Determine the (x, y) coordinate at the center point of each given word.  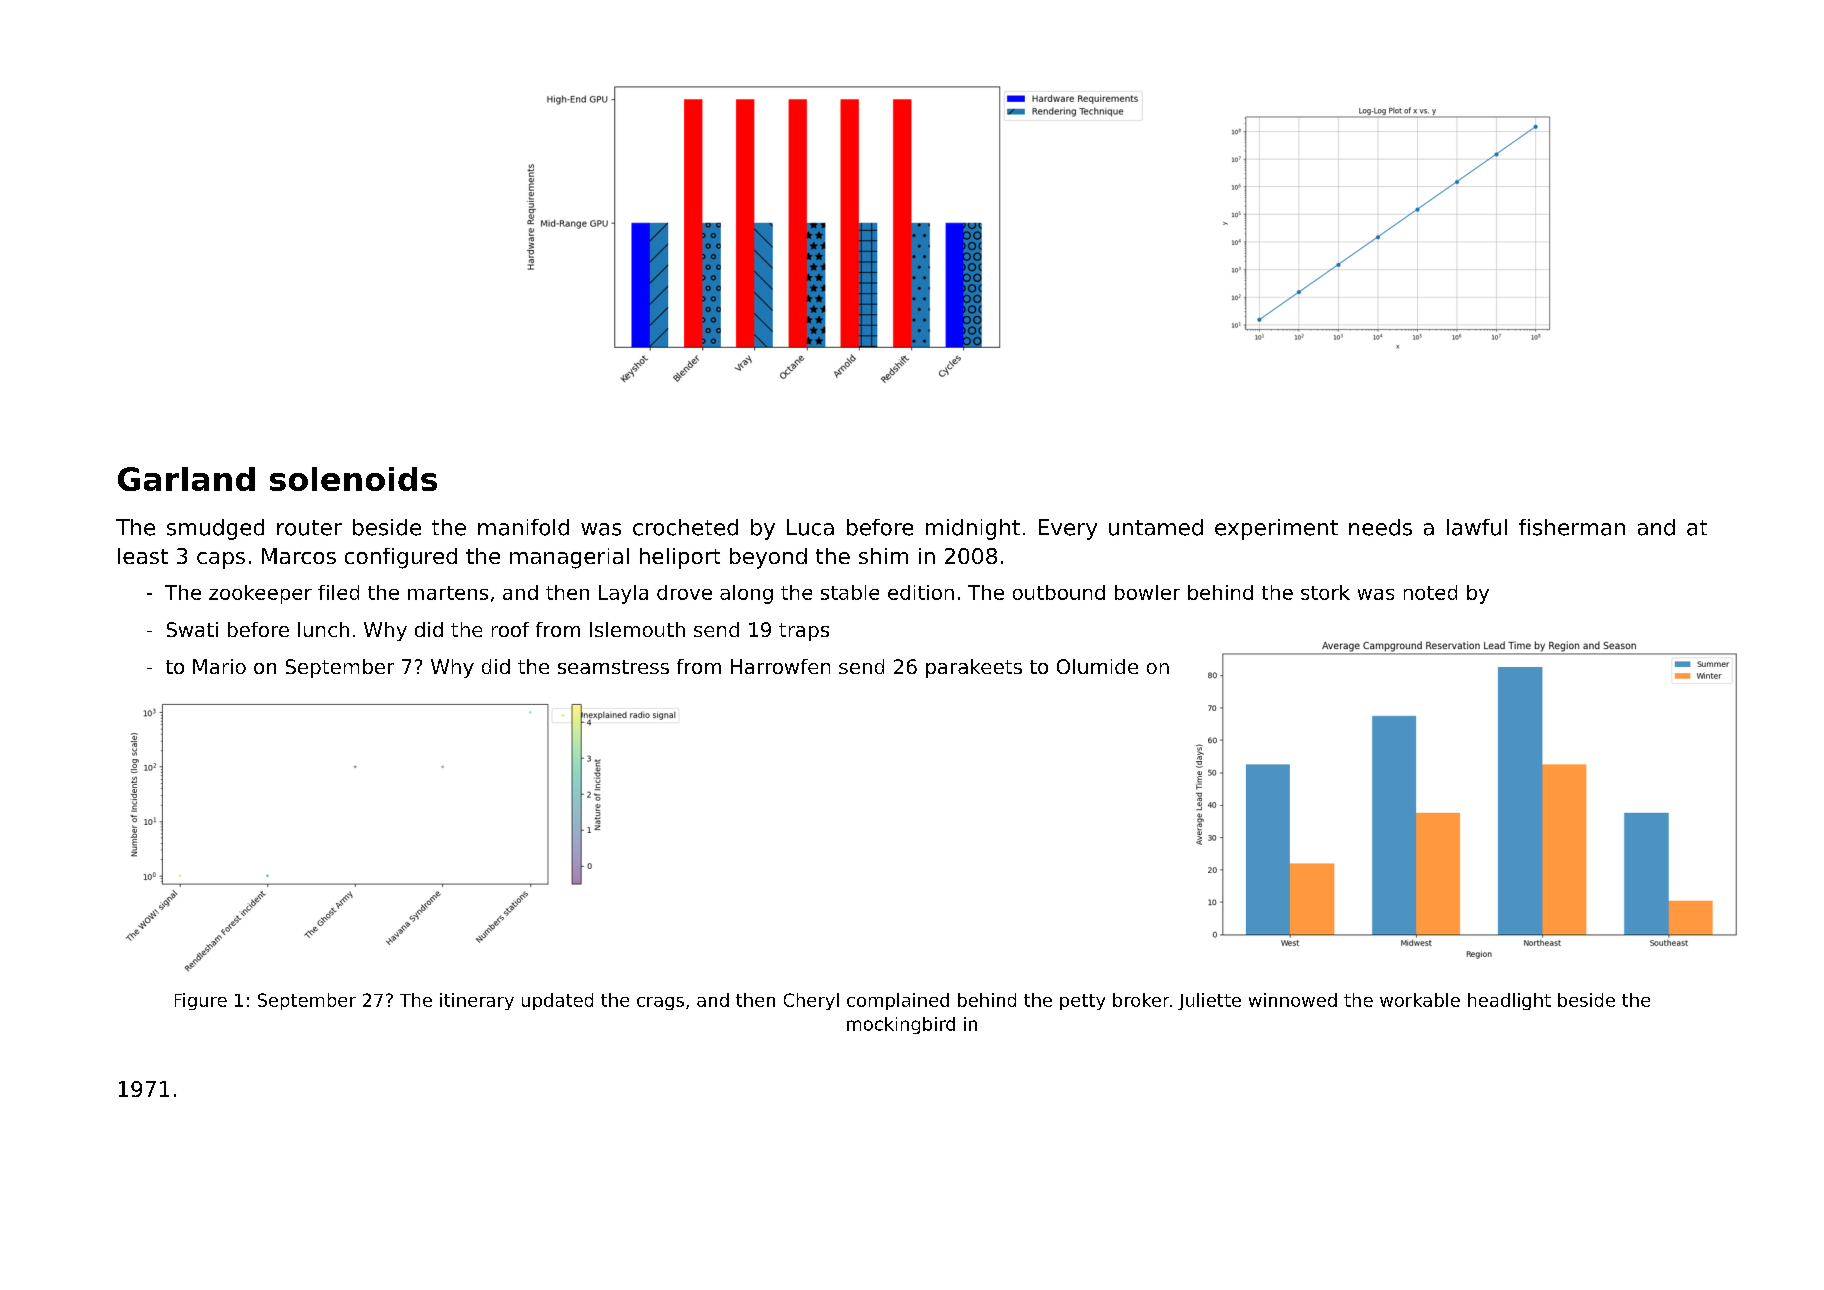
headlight (1509, 1001)
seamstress (613, 667)
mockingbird (901, 1025)
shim (883, 556)
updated (557, 1001)
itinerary (477, 1001)
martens (448, 593)
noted (1430, 592)
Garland (186, 479)
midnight (973, 529)
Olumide (1097, 666)
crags (660, 1003)
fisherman (1572, 527)
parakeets (974, 668)
